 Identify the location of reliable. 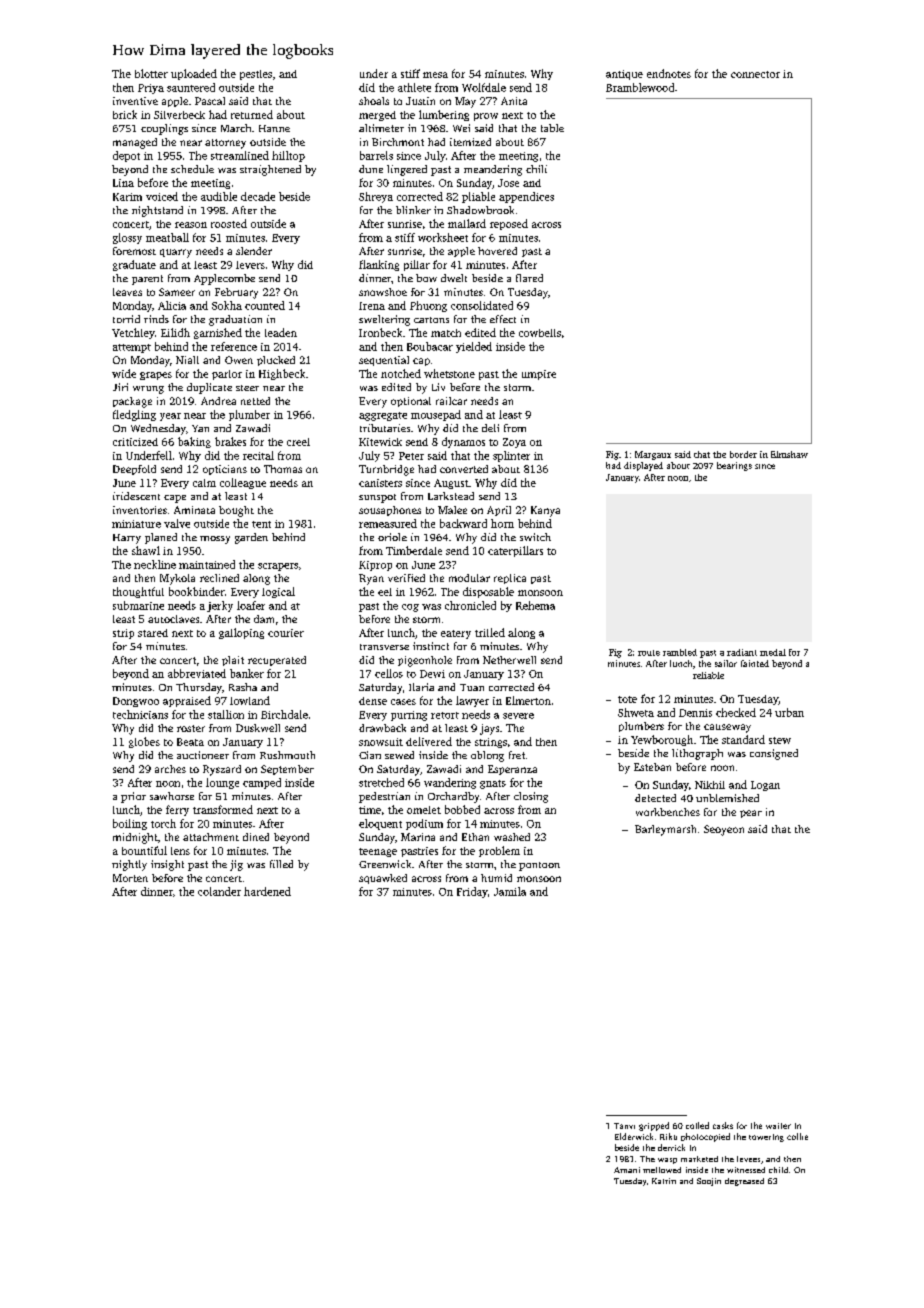
(708, 675).
